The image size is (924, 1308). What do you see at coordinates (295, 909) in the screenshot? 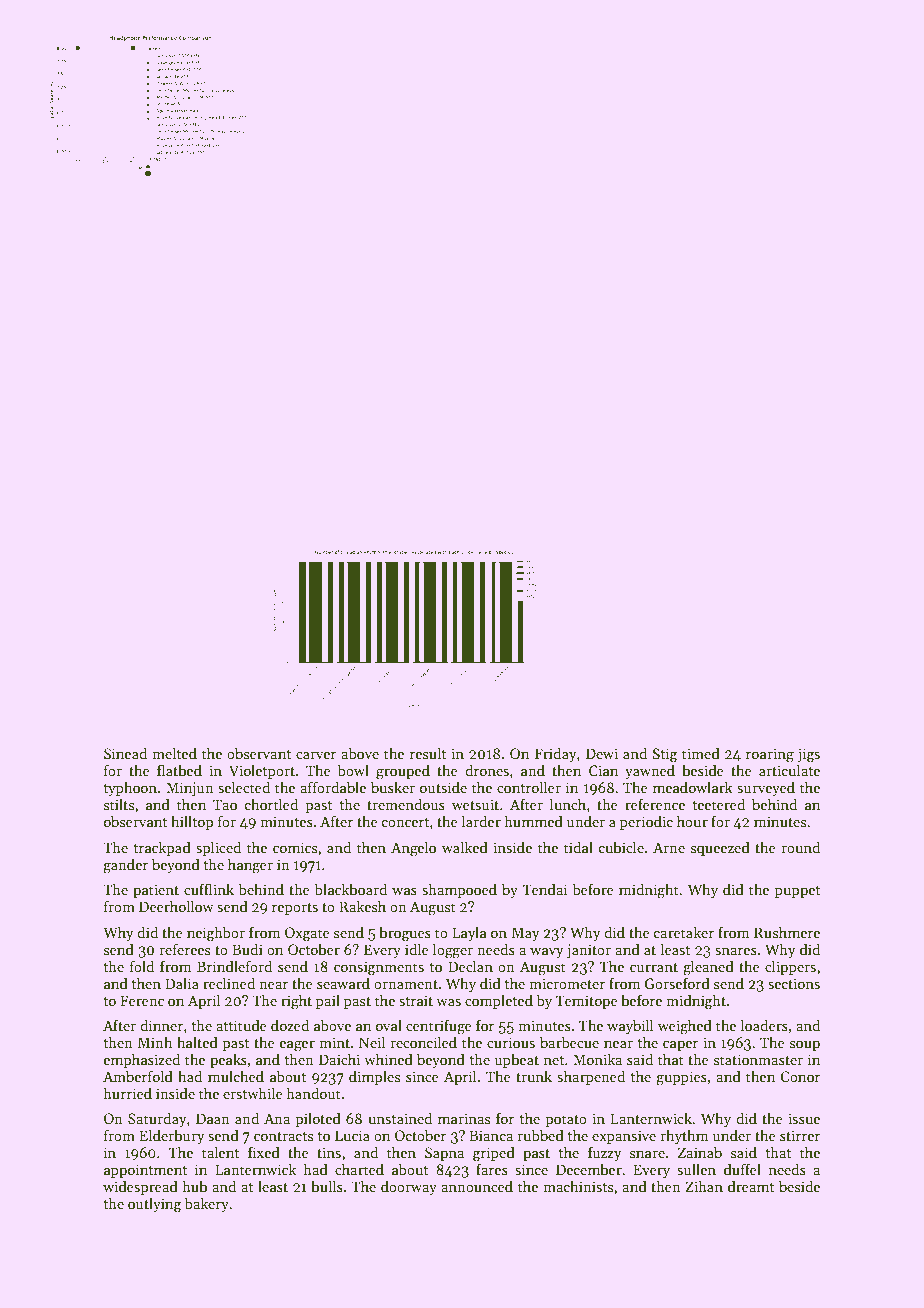
I see `reports` at bounding box center [295, 909].
